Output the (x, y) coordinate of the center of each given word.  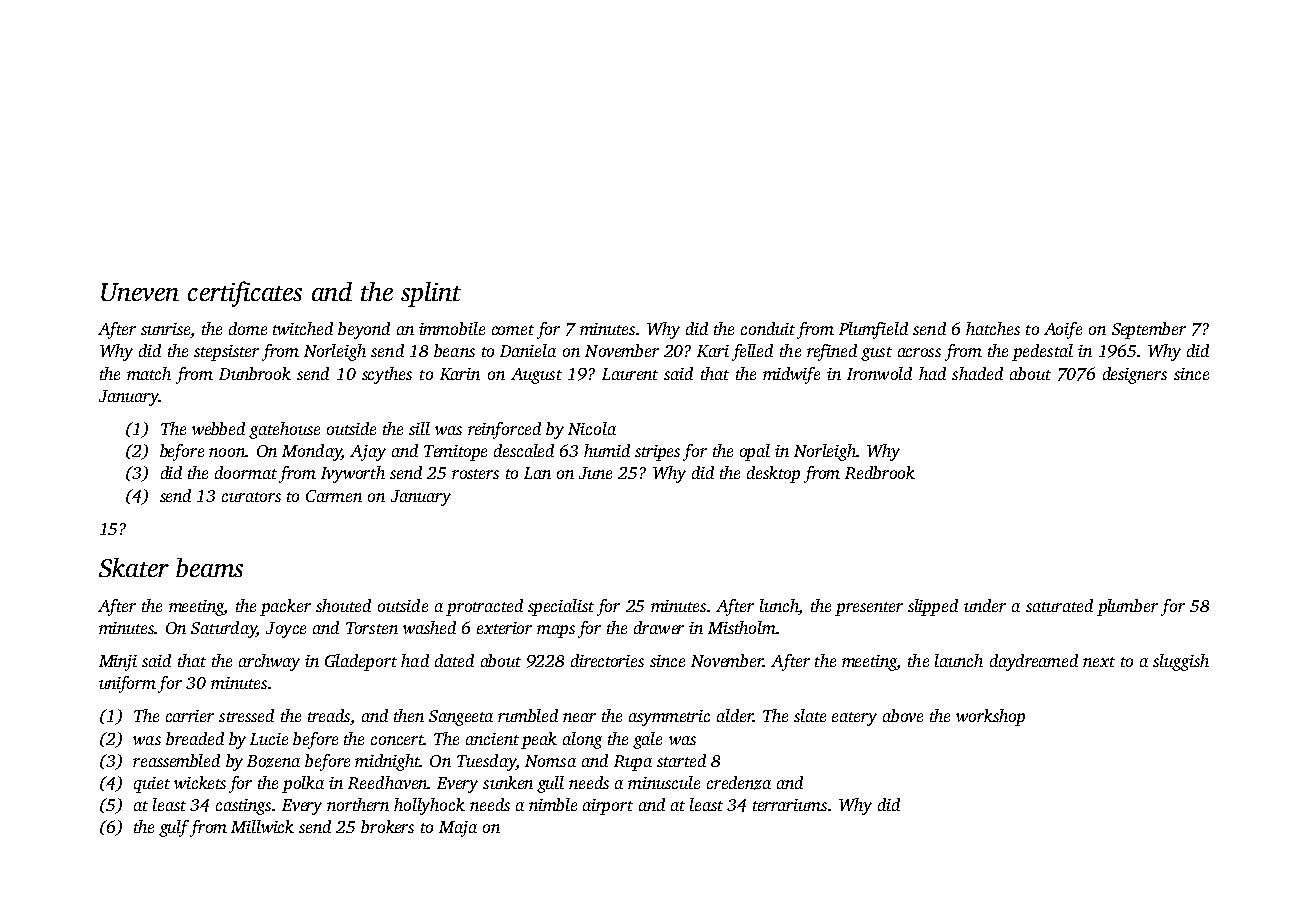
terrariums (790, 805)
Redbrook (880, 472)
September (1149, 330)
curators (251, 497)
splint (431, 294)
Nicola (592, 428)
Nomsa (550, 761)
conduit (768, 328)
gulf (174, 828)
